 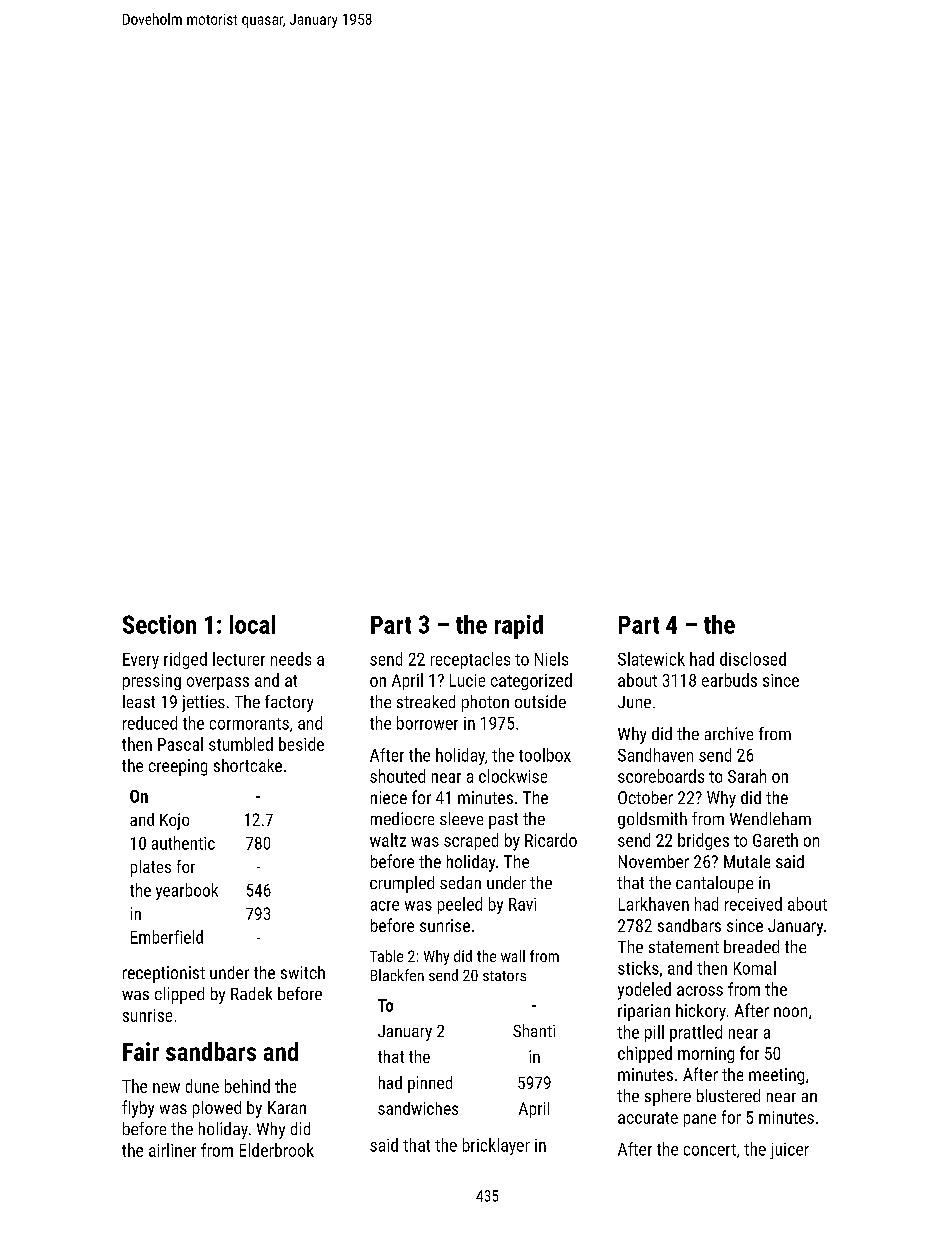 What do you see at coordinates (291, 659) in the document?
I see `needs` at bounding box center [291, 659].
